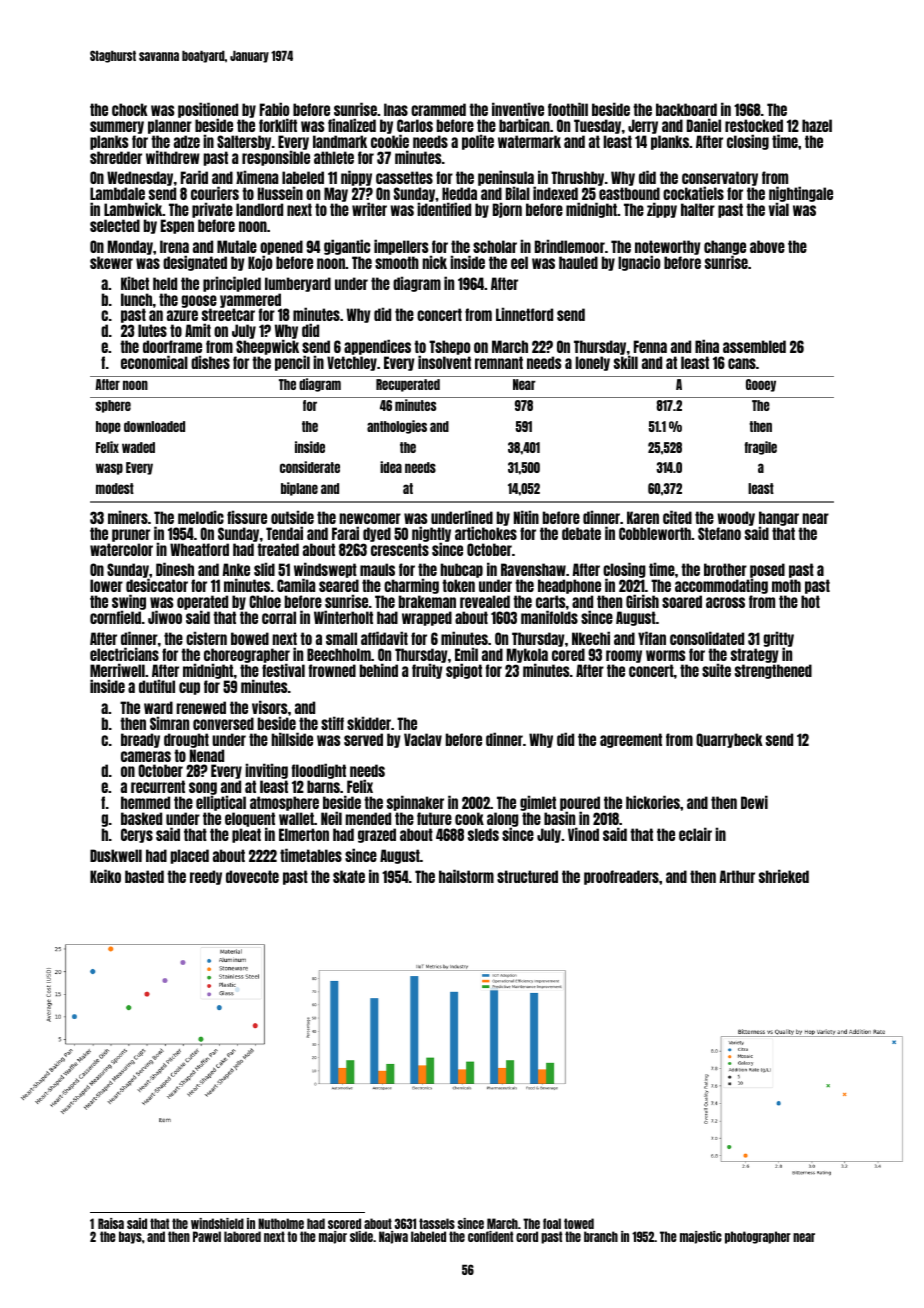  What do you see at coordinates (157, 686) in the document?
I see `dutiful` at bounding box center [157, 686].
